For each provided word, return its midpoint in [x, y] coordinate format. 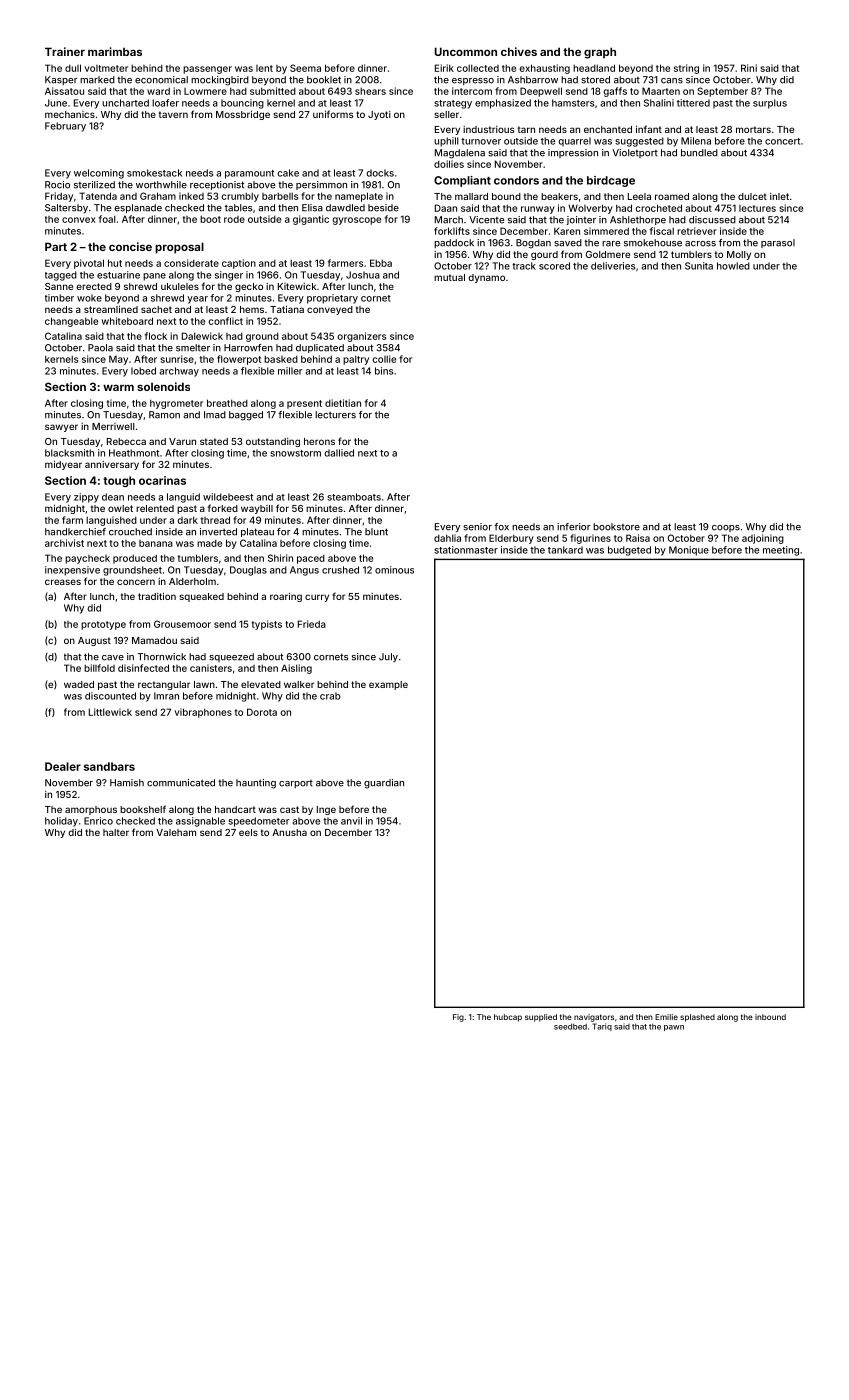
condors [516, 180]
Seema [305, 68]
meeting [781, 551]
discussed [712, 220]
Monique [689, 551]
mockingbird [220, 81]
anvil [351, 821]
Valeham [176, 832]
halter [116, 832]
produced [135, 559]
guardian [384, 784]
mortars [753, 129]
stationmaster [466, 550]
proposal [179, 248]
